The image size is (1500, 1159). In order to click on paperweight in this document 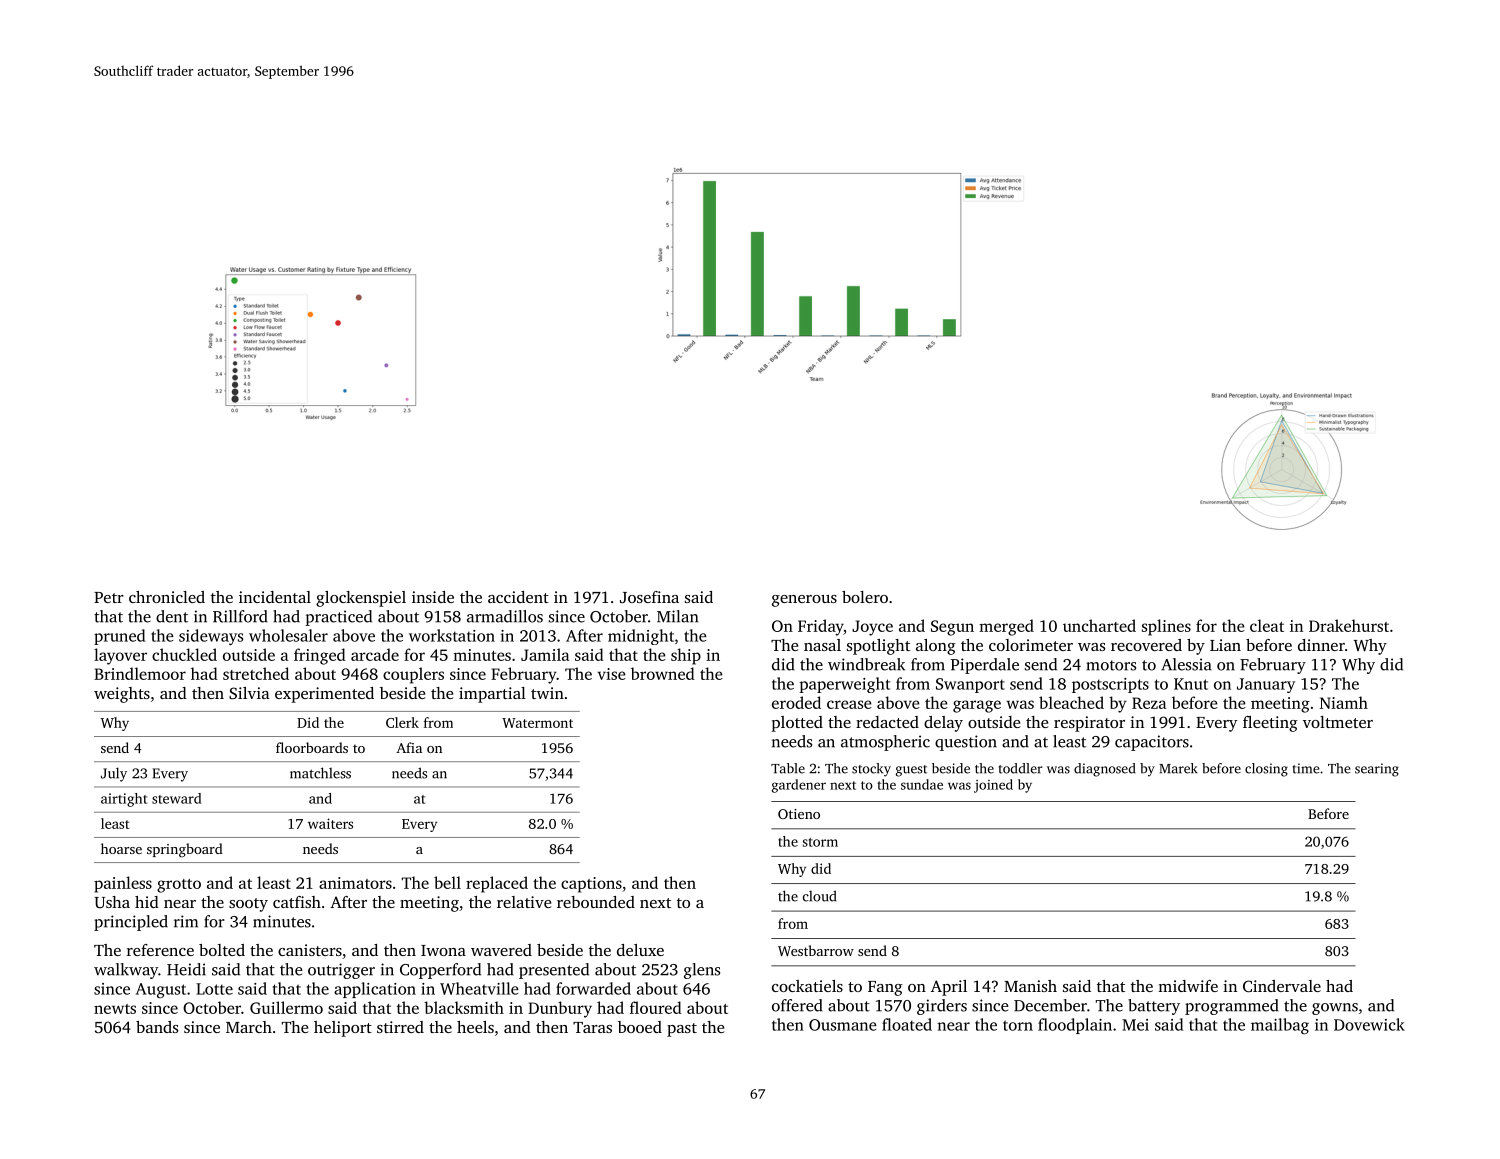, I will do `click(845, 685)`.
